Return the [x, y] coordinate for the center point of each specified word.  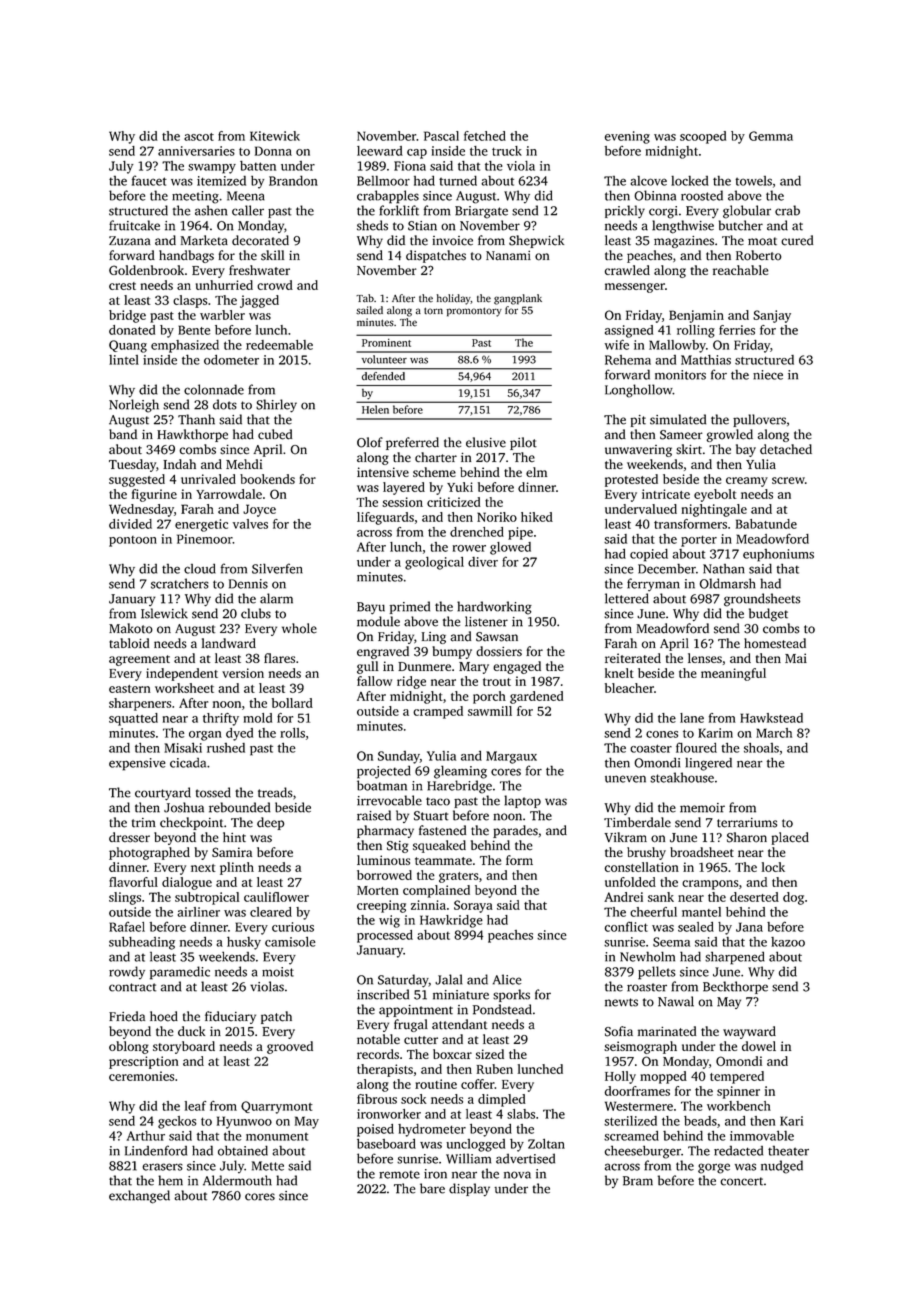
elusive [486, 442]
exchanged [139, 1197]
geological [434, 563]
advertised [525, 1158]
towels [753, 181]
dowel [759, 1046]
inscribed [383, 994]
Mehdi [244, 464]
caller [248, 210]
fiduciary [230, 1017]
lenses [705, 658]
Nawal [676, 1001]
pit [638, 421]
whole [299, 628]
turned [458, 180]
